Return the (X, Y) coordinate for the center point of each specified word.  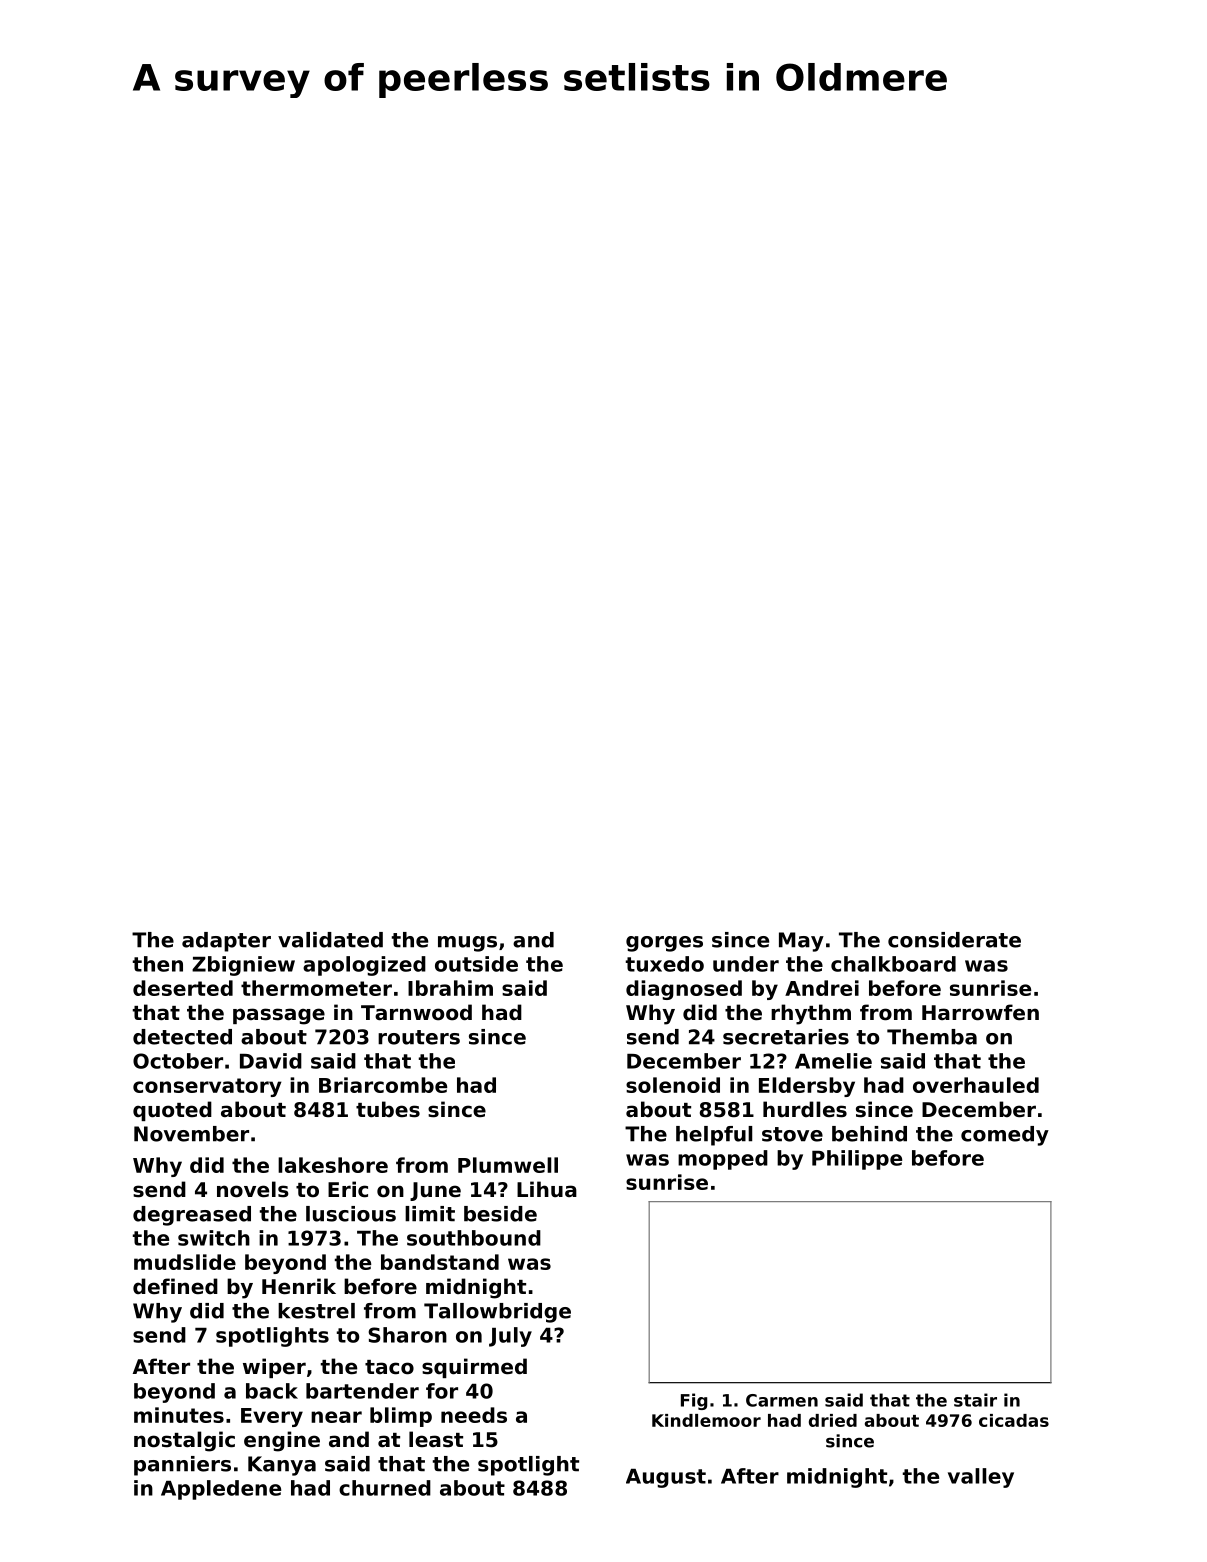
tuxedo (665, 964)
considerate (954, 940)
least (436, 1439)
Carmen (782, 1400)
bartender (362, 1391)
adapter (226, 942)
